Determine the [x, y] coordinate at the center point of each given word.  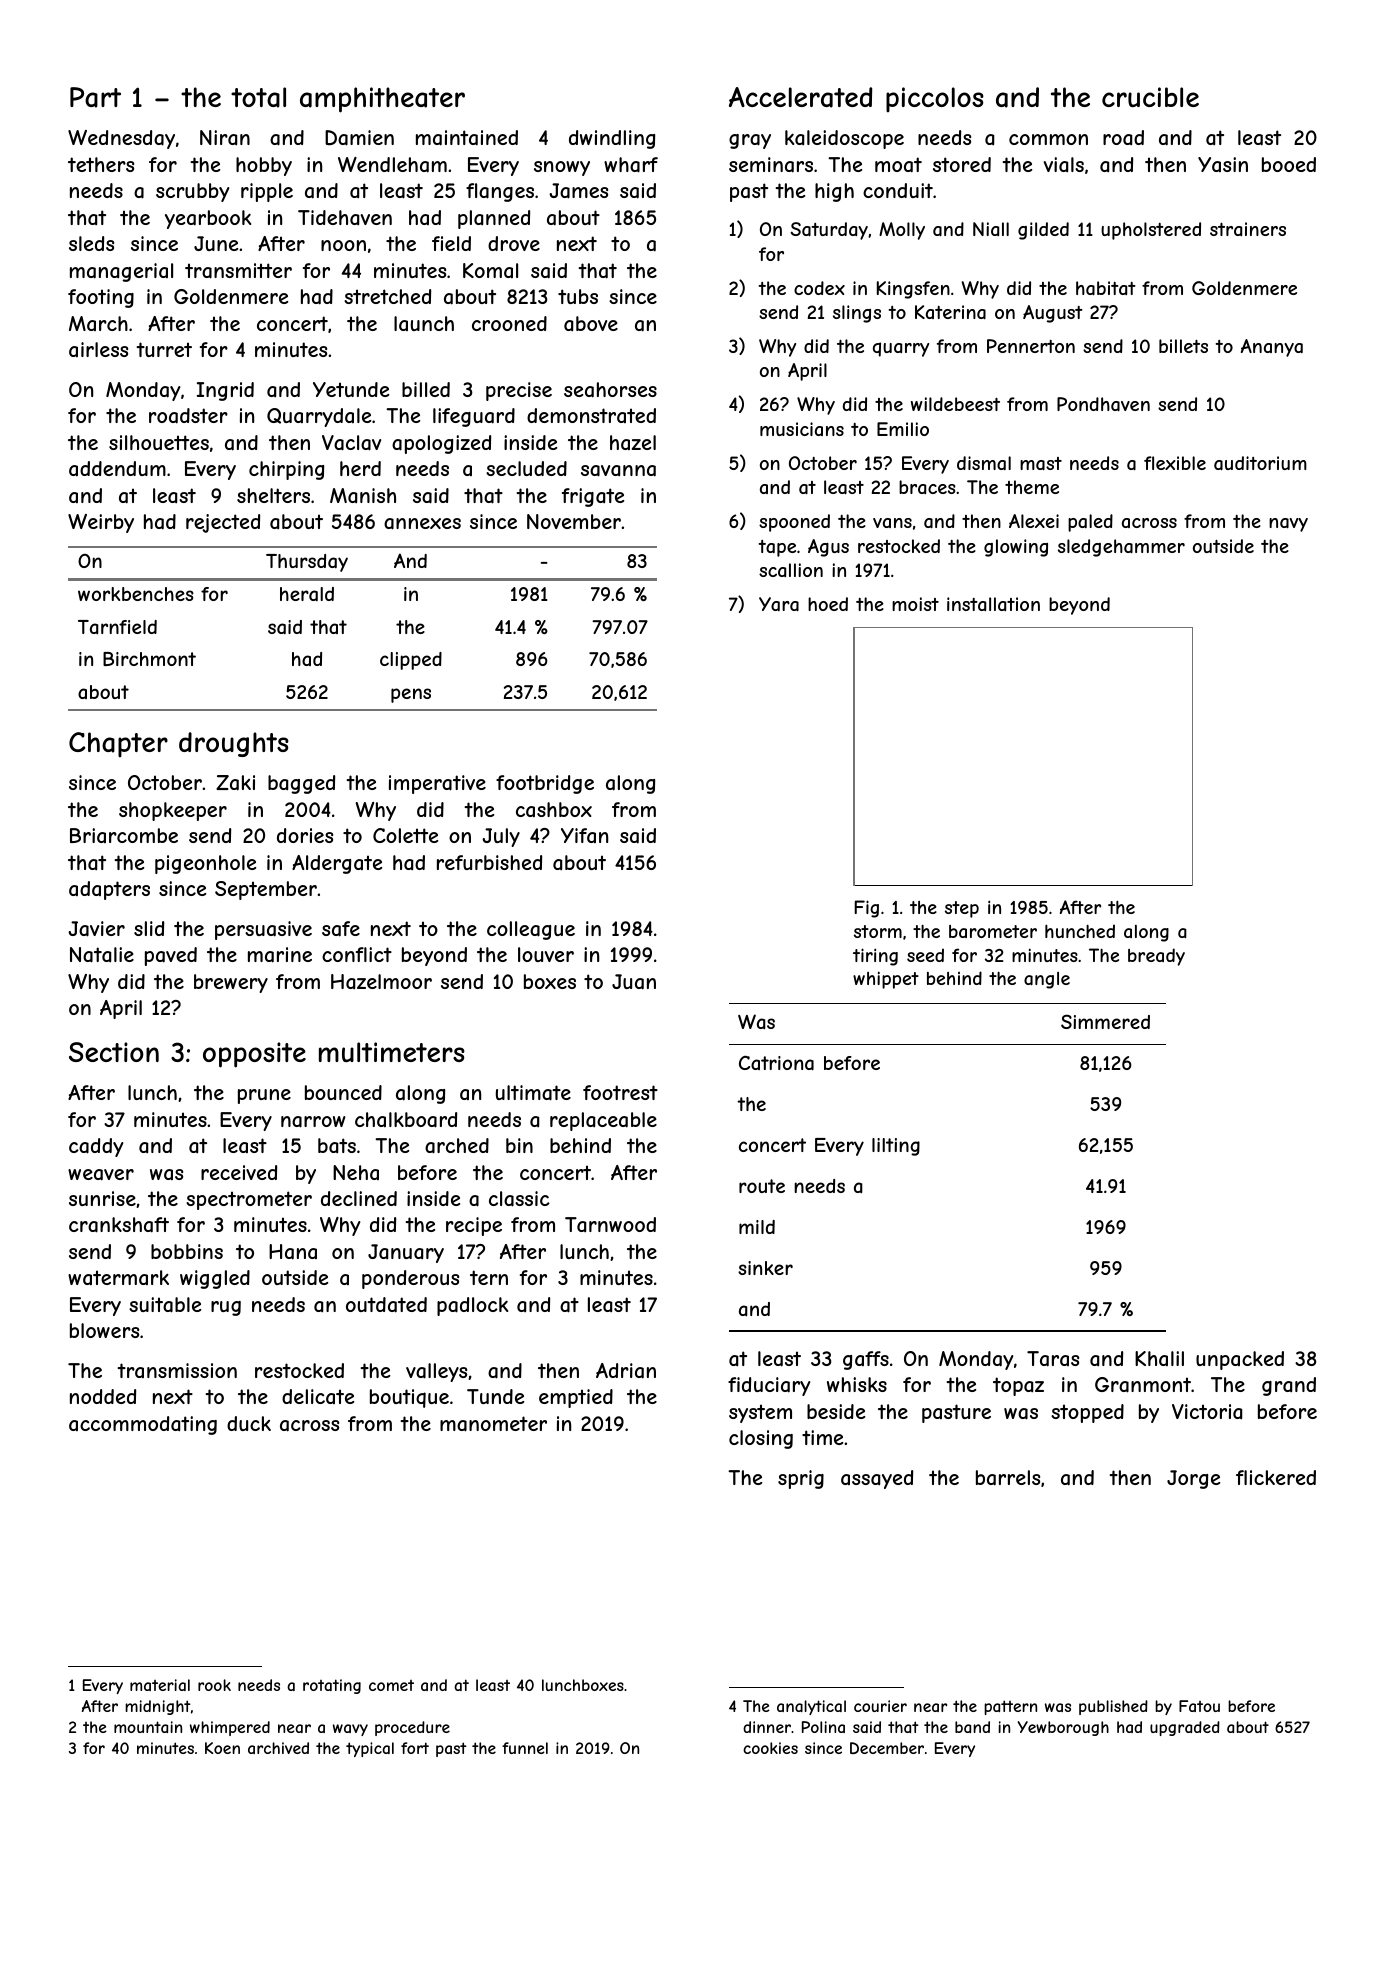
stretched [387, 296]
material [160, 1685]
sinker [765, 1268]
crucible [1150, 97]
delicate [318, 1396]
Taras [1053, 1359]
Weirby [101, 523]
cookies [770, 1748]
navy [1288, 525]
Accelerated [800, 97]
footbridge [545, 784]
